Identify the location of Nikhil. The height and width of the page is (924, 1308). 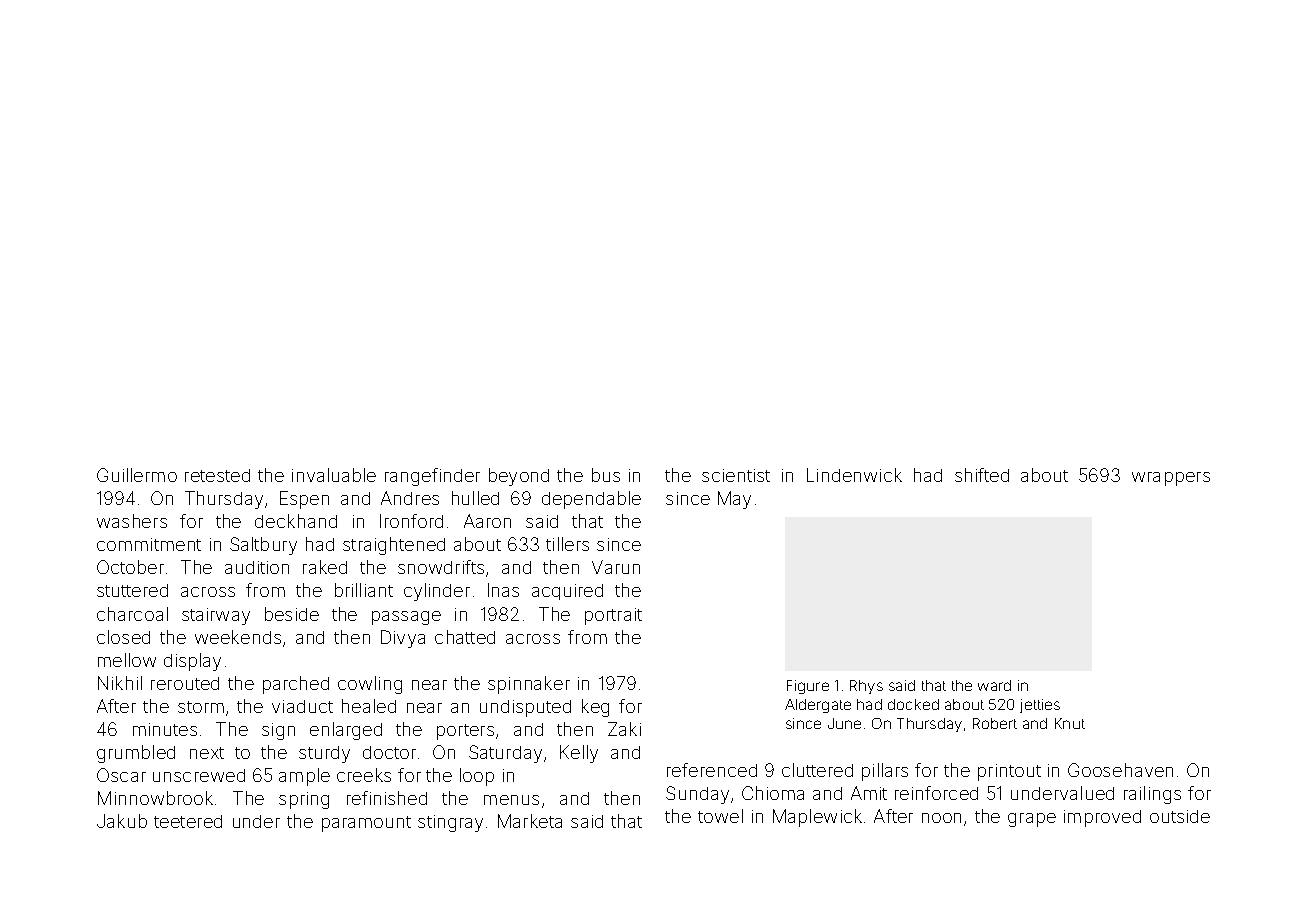
(120, 683).
